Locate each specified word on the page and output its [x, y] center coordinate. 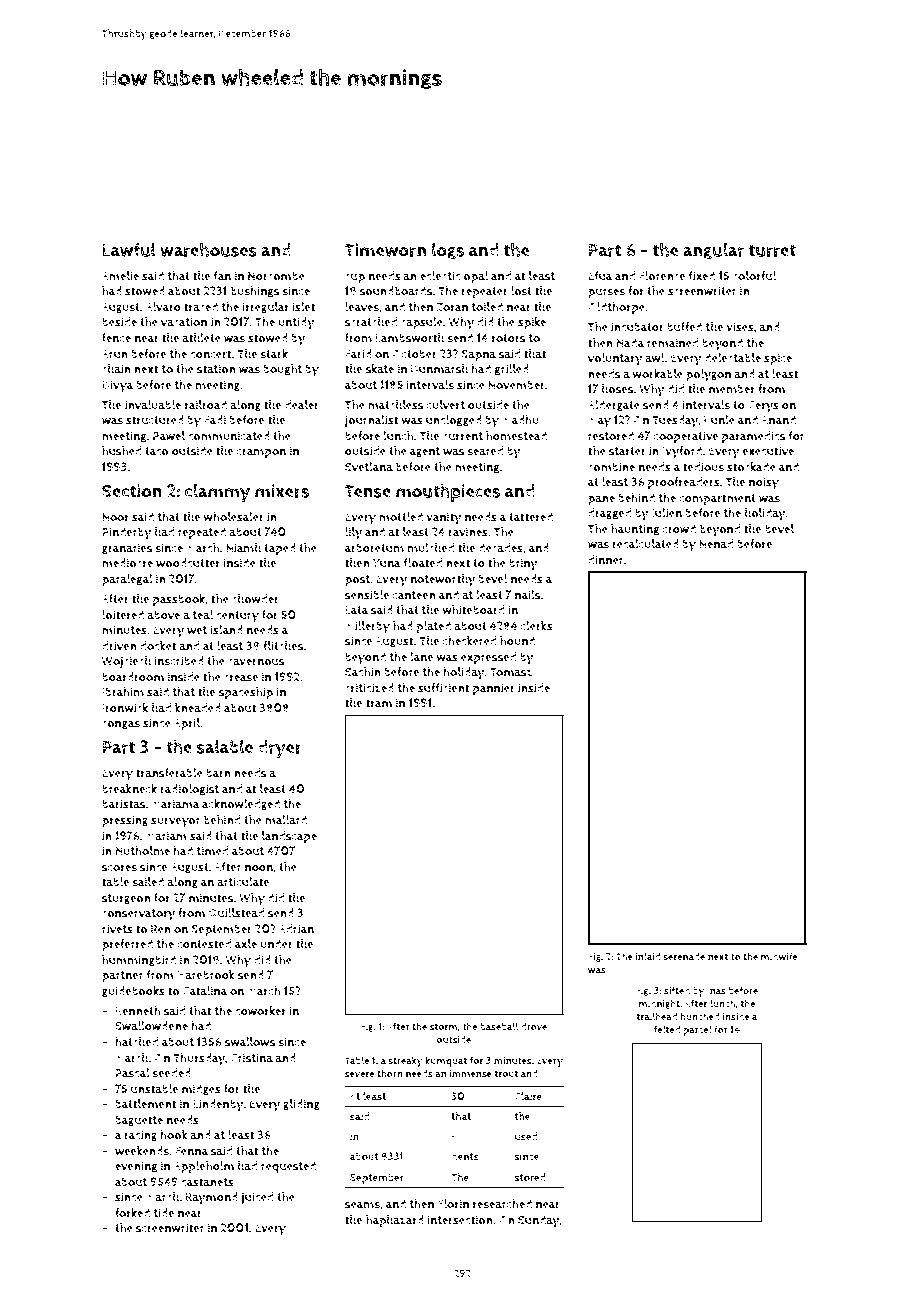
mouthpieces [448, 492]
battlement [145, 1104]
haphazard [395, 1221]
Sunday [539, 1221]
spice [778, 359]
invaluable [153, 405]
